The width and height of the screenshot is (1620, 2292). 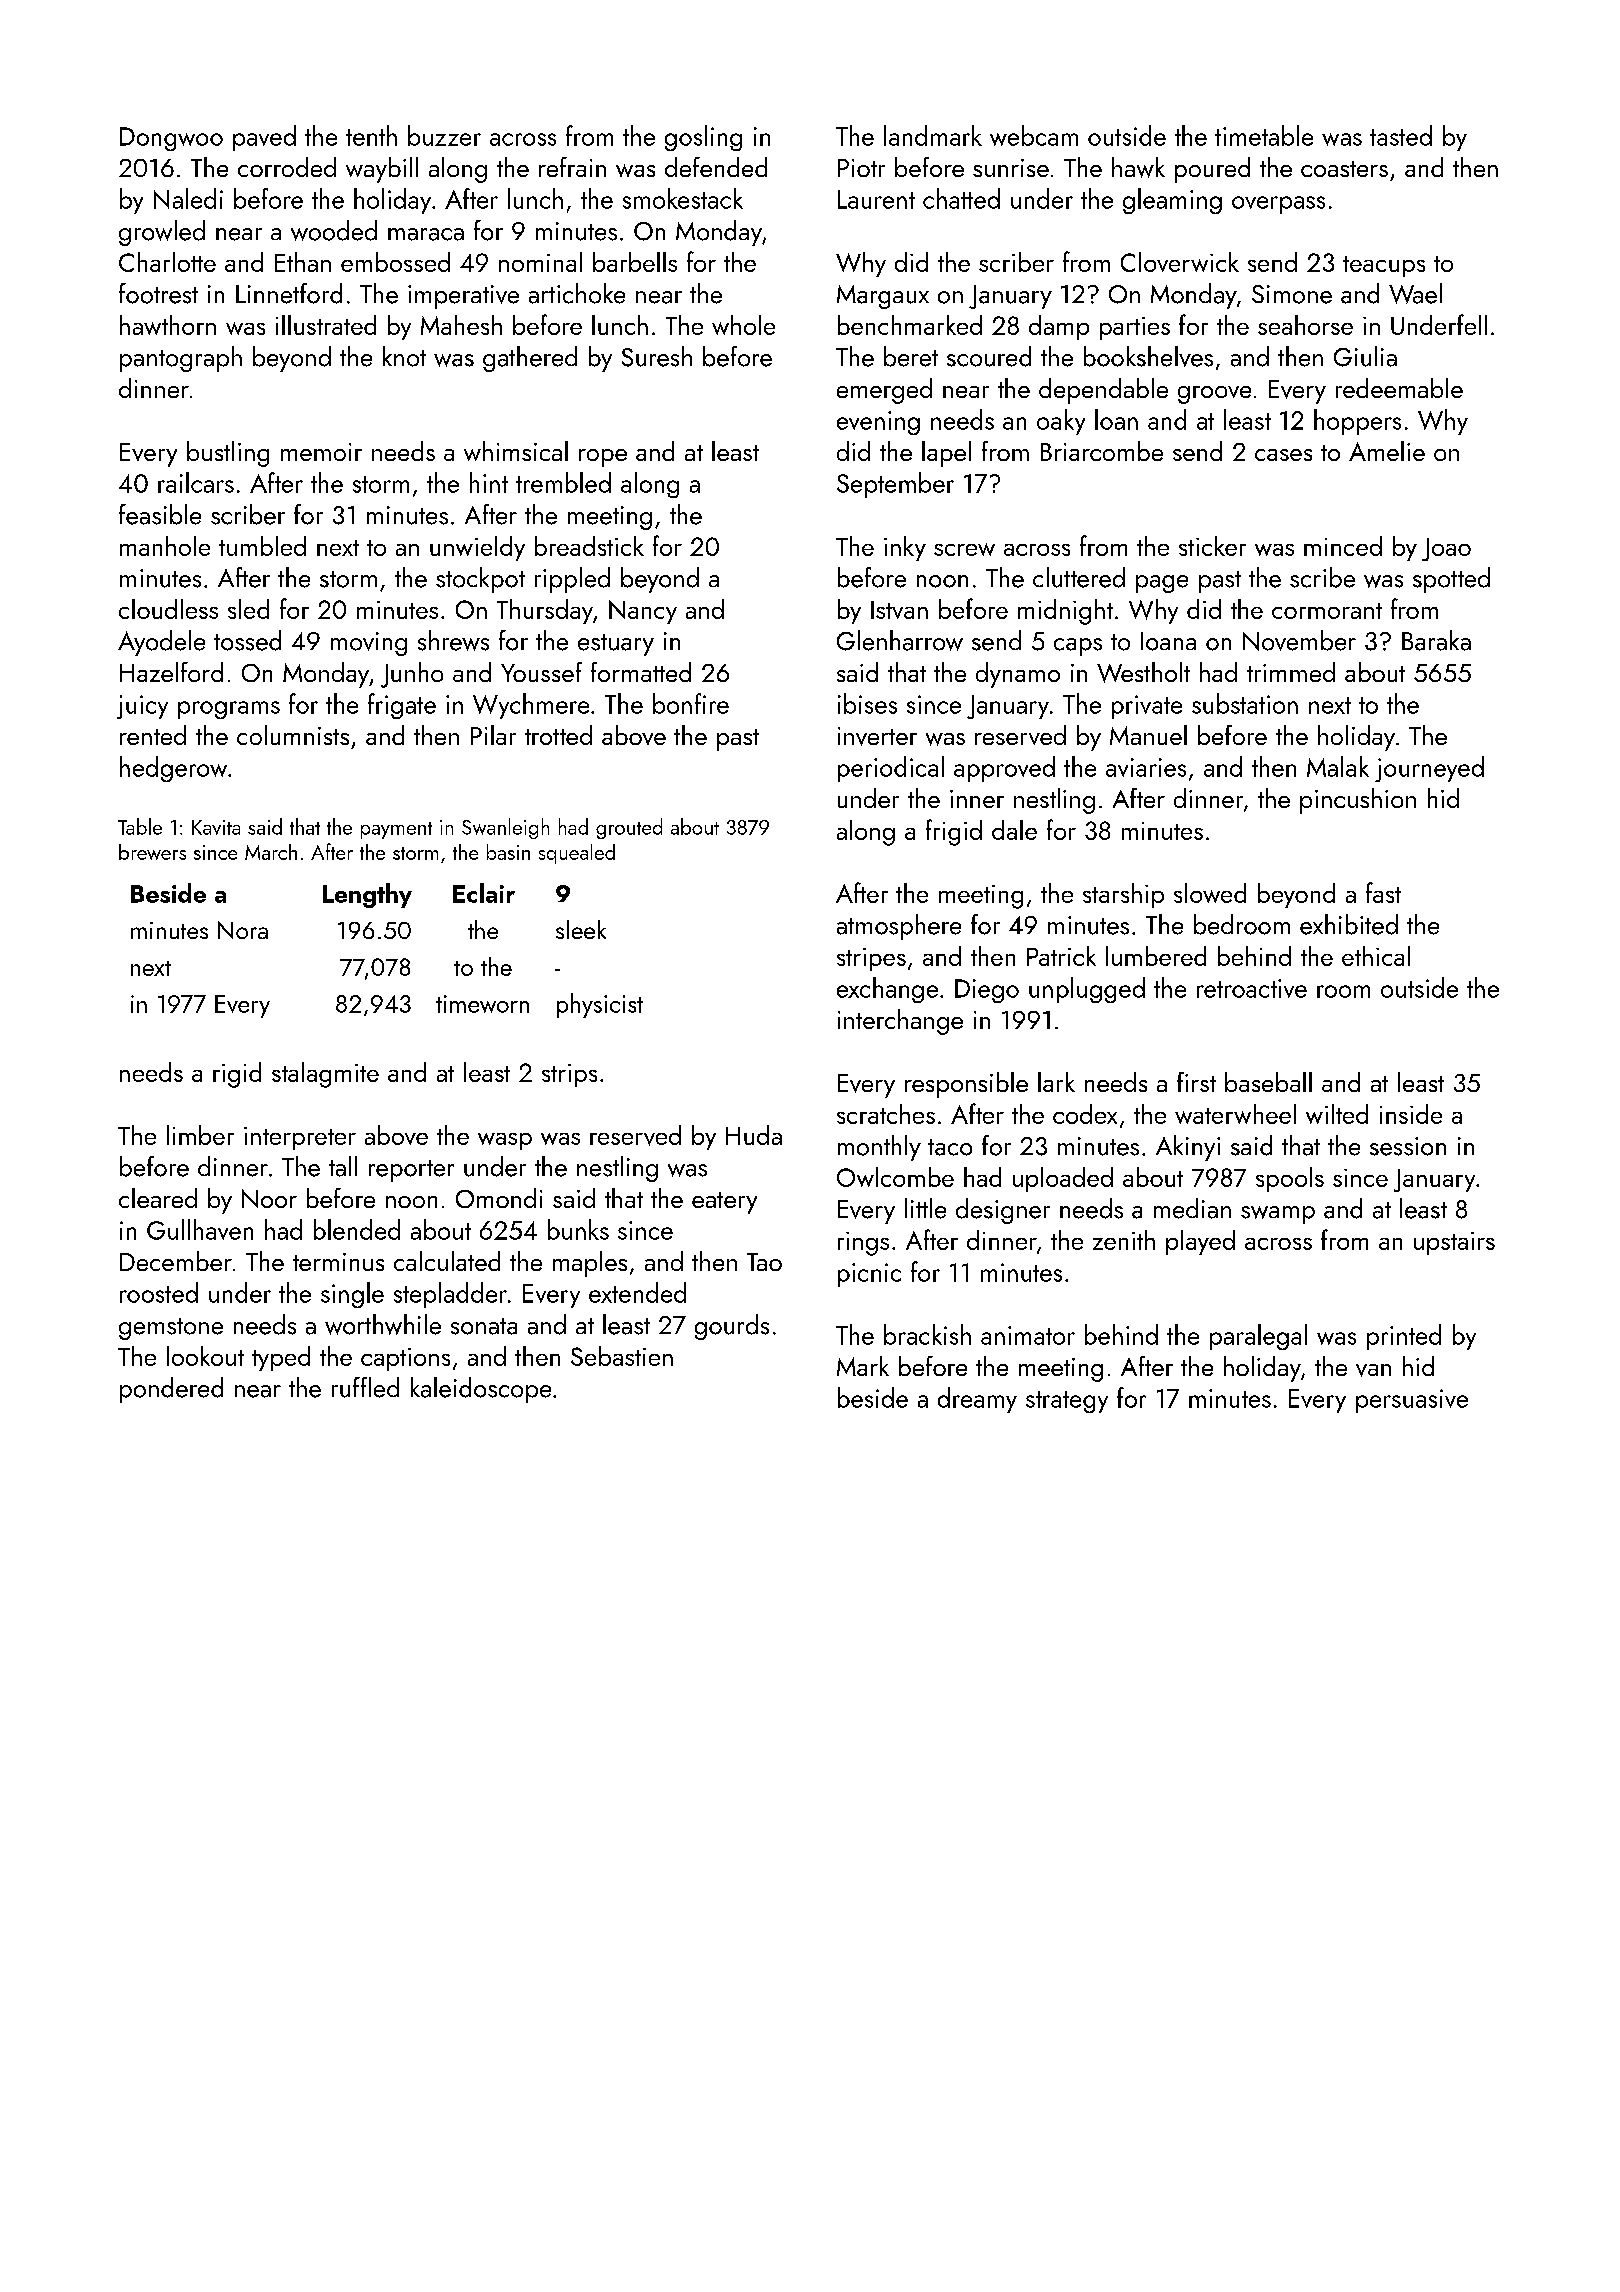 I want to click on inky, so click(x=905, y=548).
